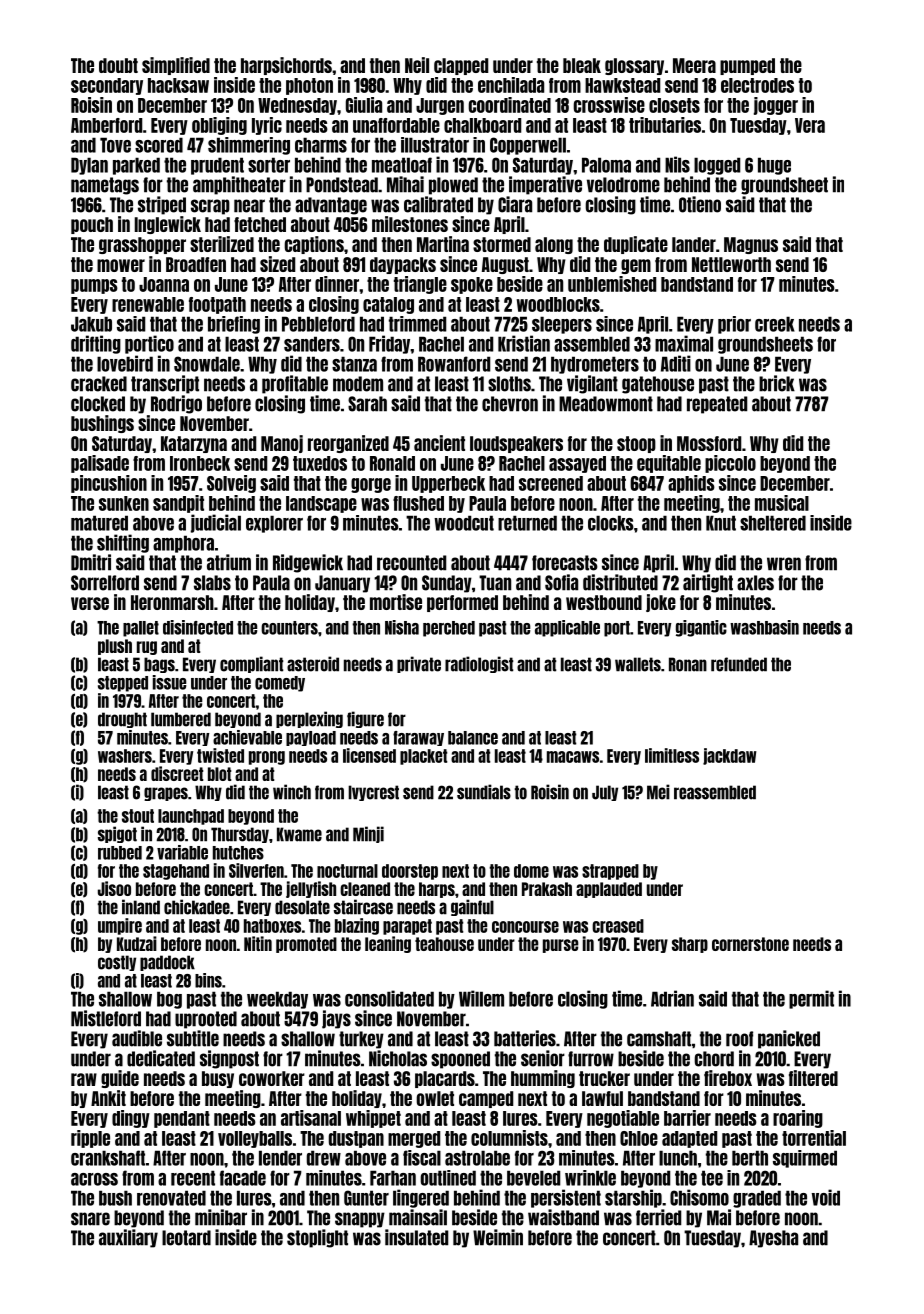 This page has width=924, height=1314. I want to click on spigot, so click(117, 834).
